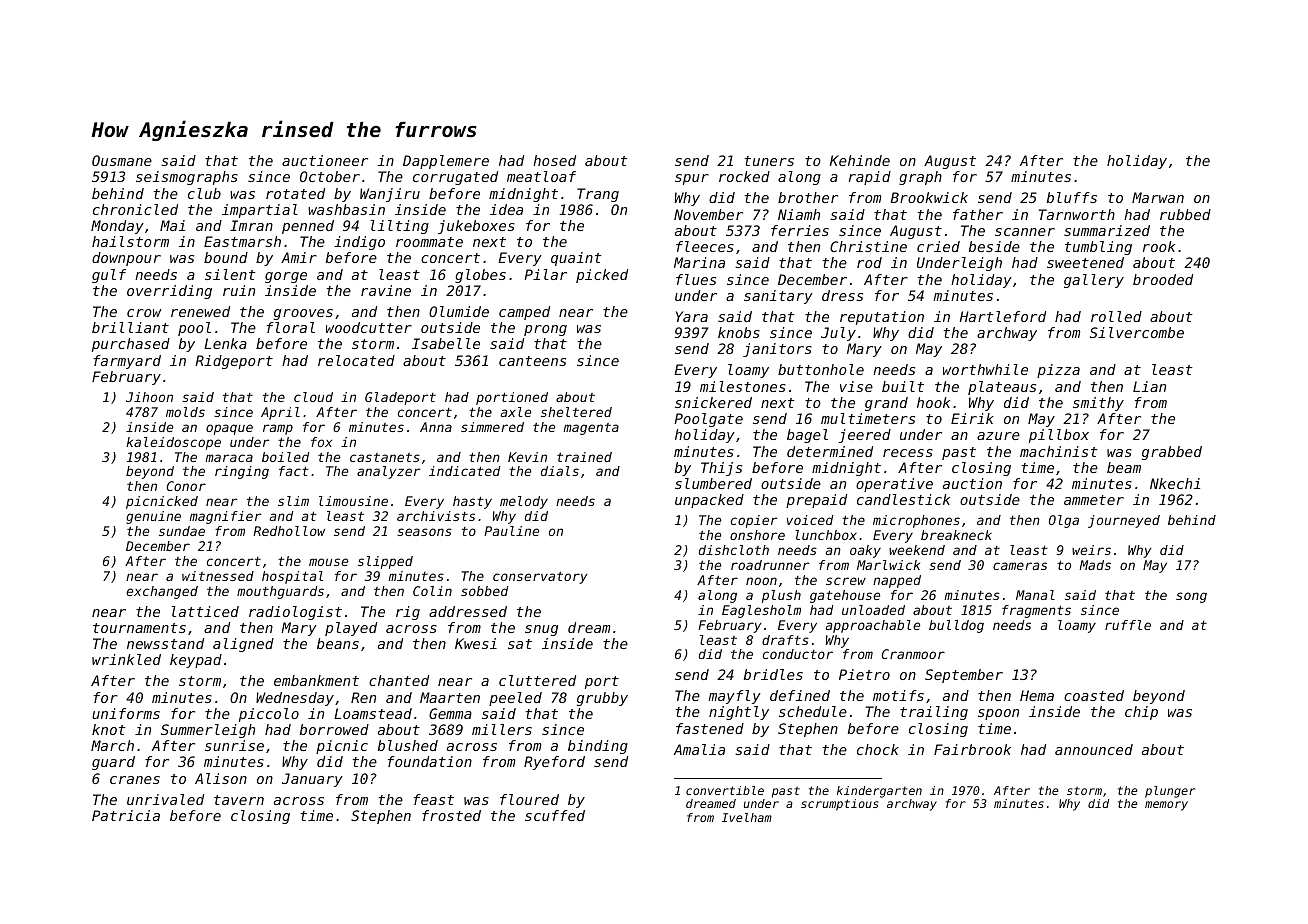 Image resolution: width=1308 pixels, height=924 pixels. I want to click on frosted, so click(451, 815).
